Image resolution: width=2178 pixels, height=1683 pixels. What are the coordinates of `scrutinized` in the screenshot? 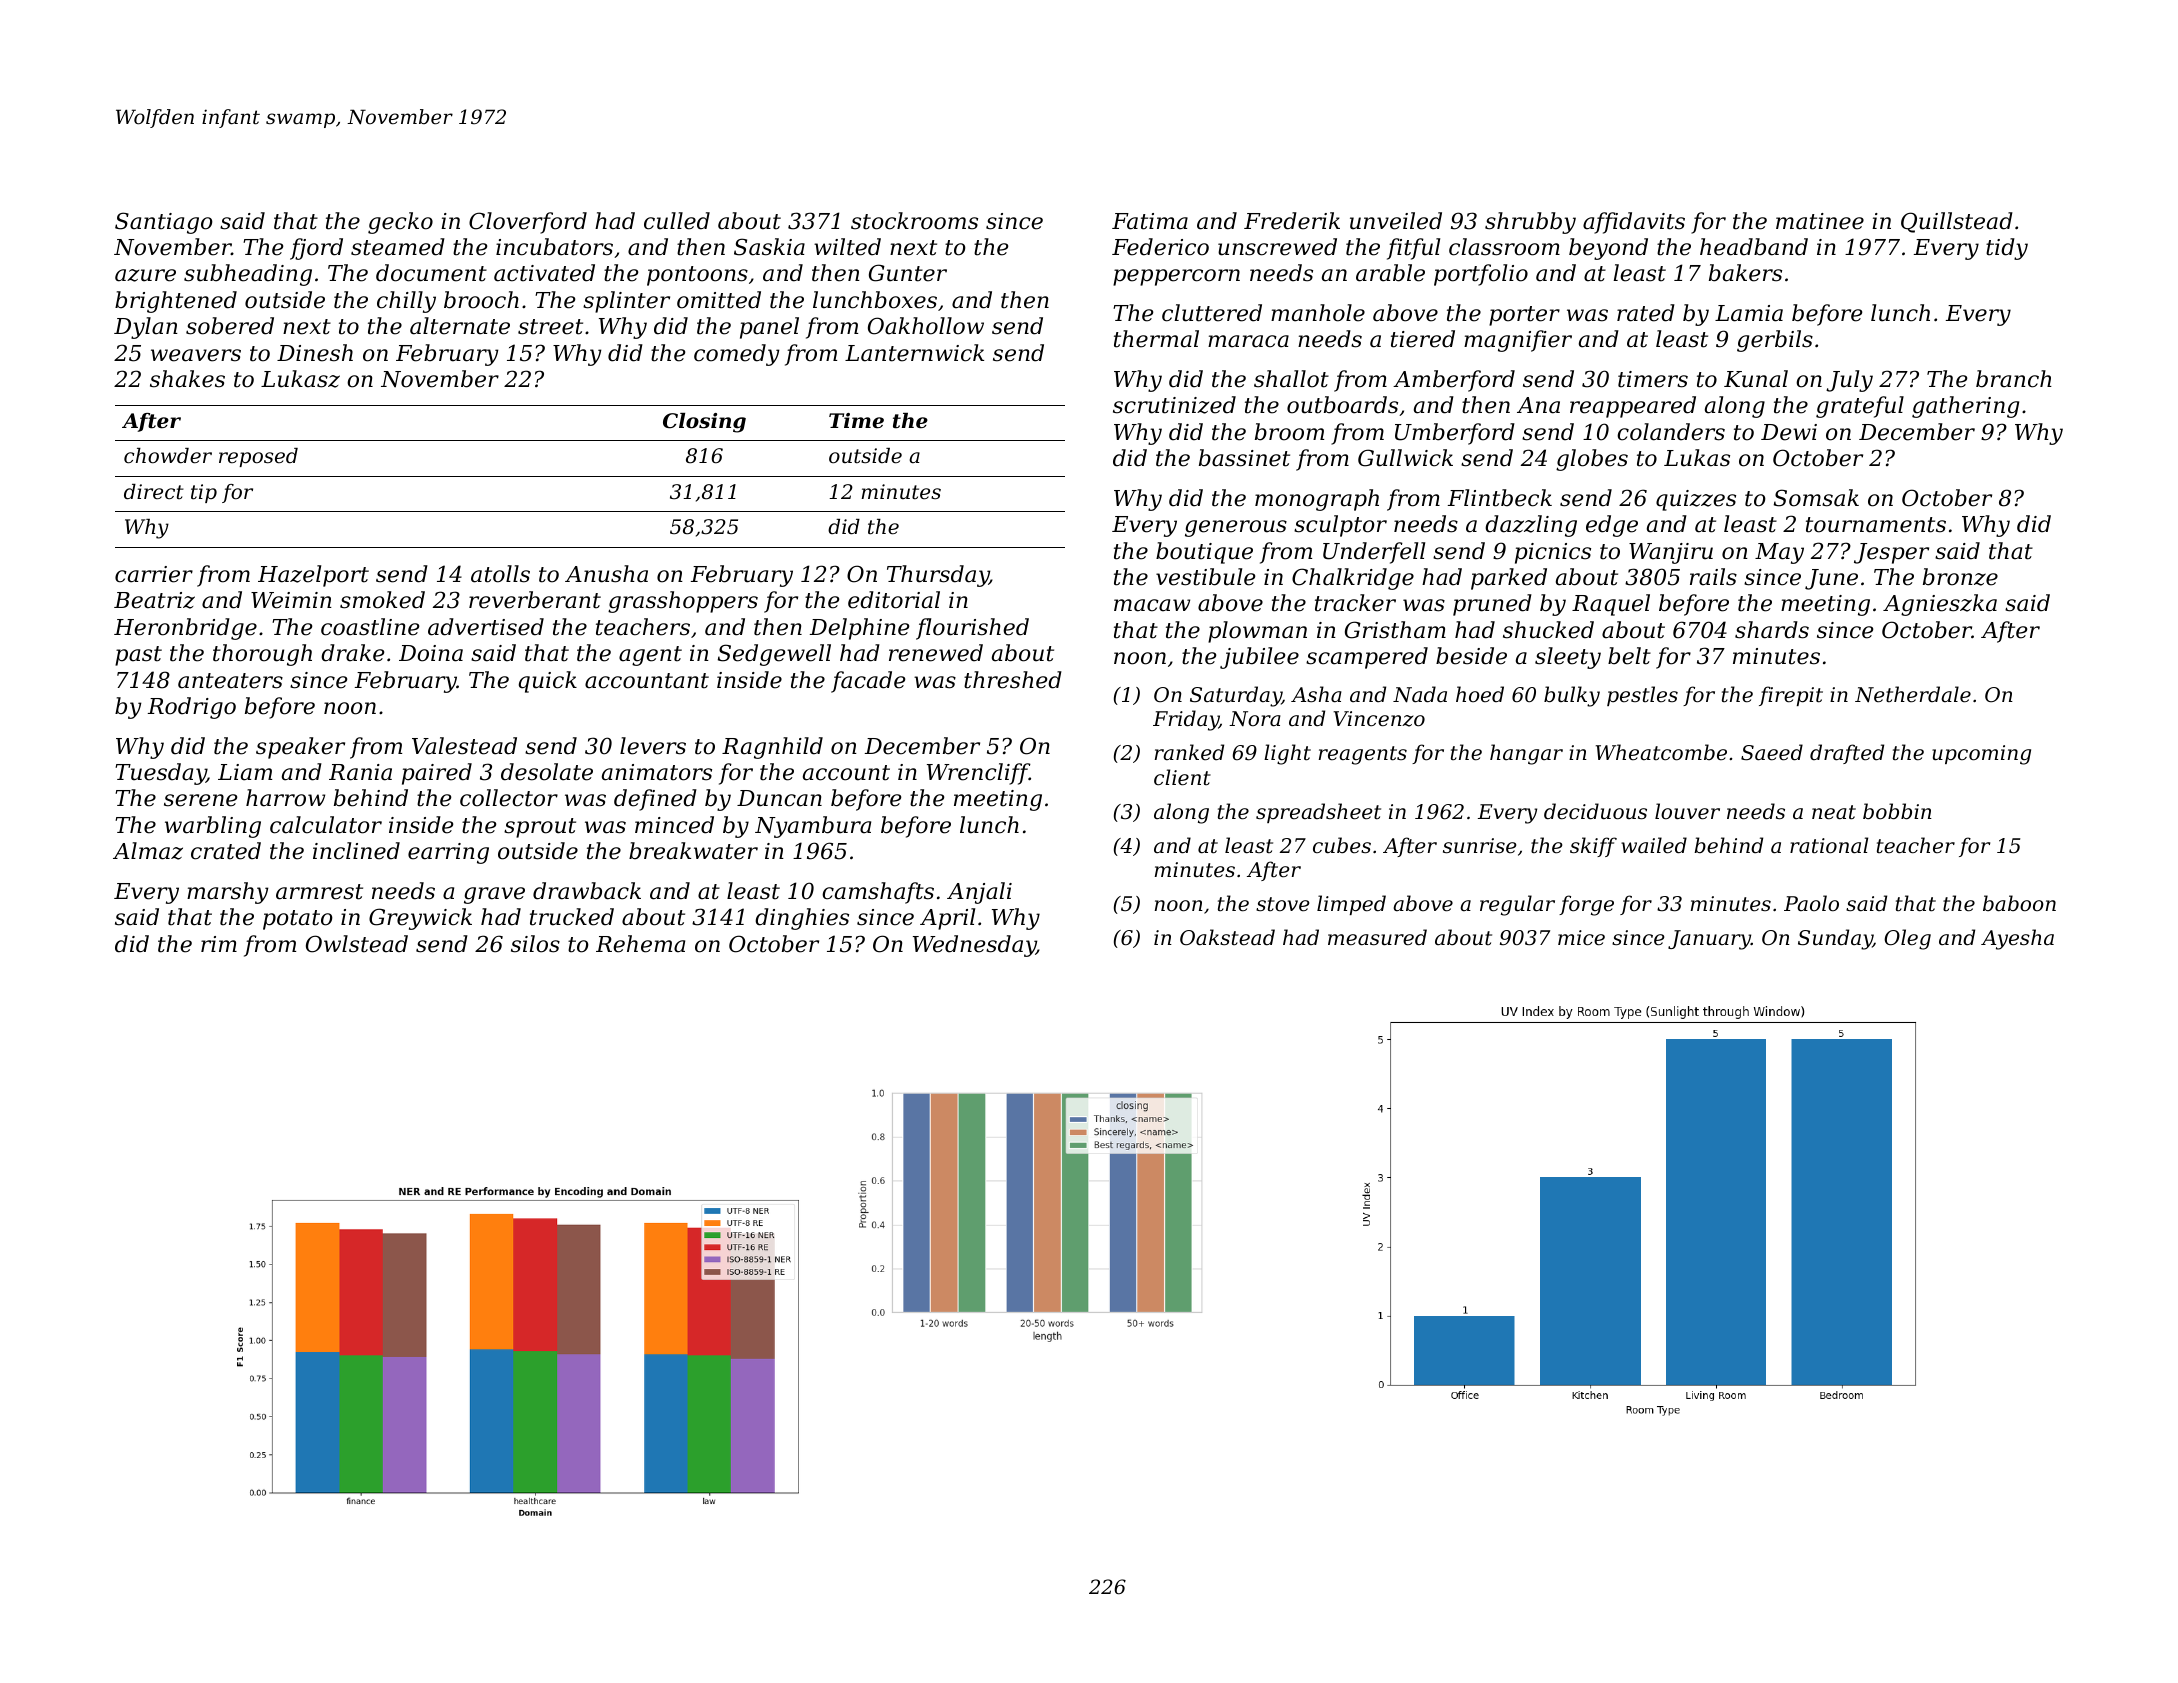 It's located at (1174, 405).
